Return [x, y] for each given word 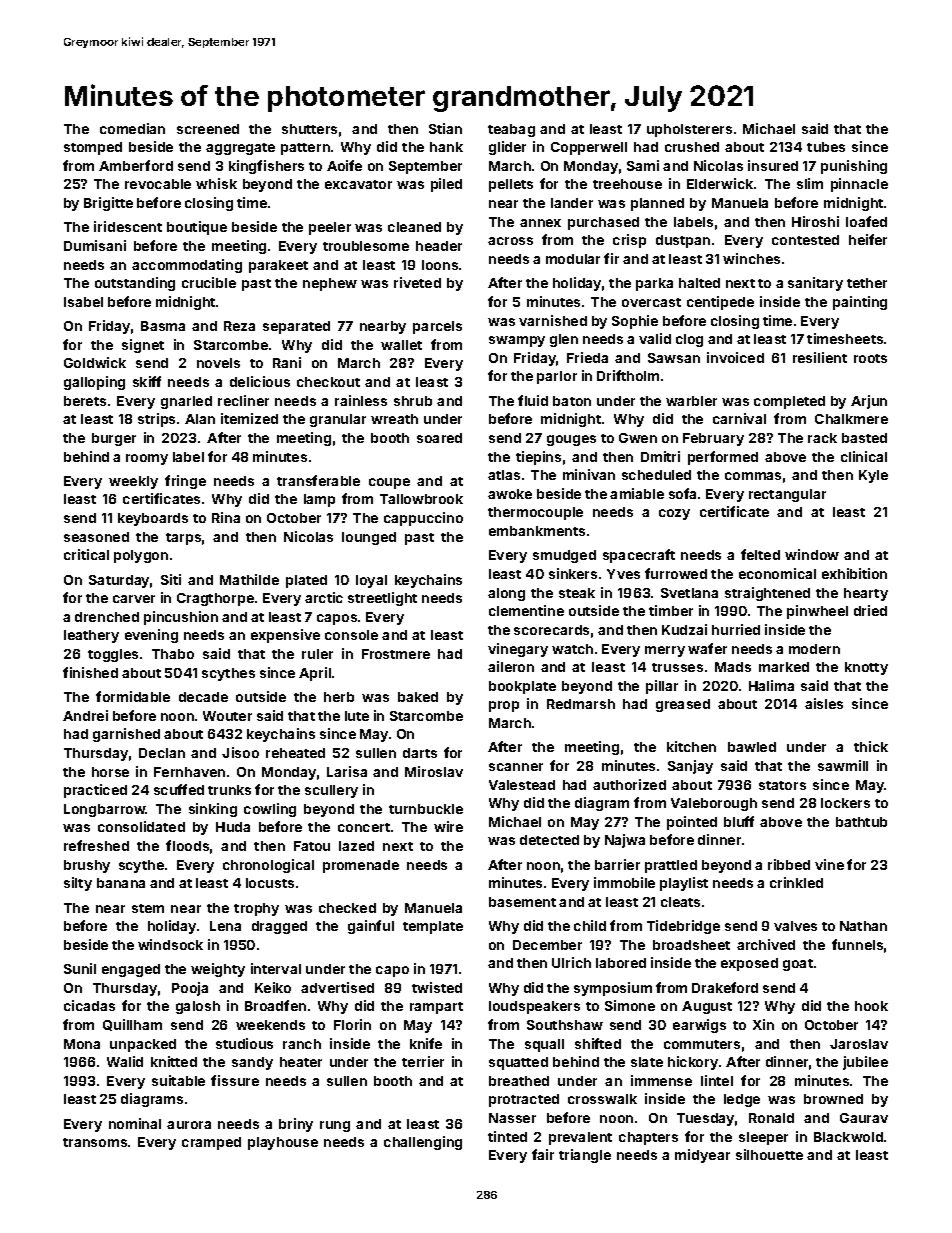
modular [573, 259]
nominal [135, 1123]
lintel [717, 1080]
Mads [733, 667]
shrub [413, 401]
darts [420, 753]
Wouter [227, 716]
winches [751, 258]
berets [85, 401]
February [713, 439]
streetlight [382, 599]
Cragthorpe [215, 599]
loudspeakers [534, 1007]
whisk [216, 183]
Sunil [80, 968]
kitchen [691, 746]
